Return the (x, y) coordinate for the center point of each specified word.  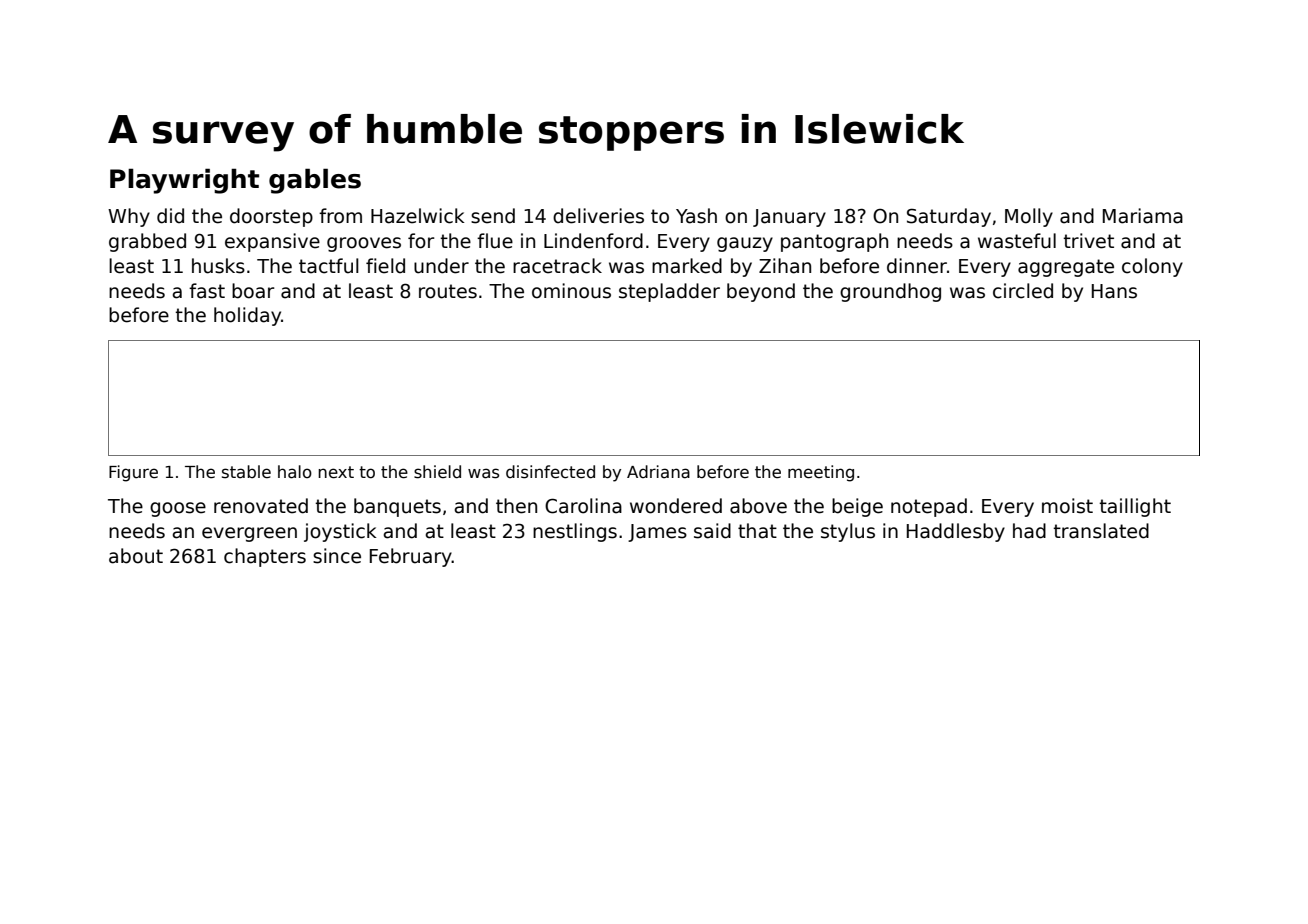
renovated (261, 506)
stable (246, 472)
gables (315, 181)
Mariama (1143, 216)
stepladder (669, 292)
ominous (571, 291)
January (789, 218)
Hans (1114, 291)
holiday (247, 316)
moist (1067, 506)
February (411, 557)
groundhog (890, 292)
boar (253, 291)
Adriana (658, 472)
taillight (1135, 507)
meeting (821, 473)
